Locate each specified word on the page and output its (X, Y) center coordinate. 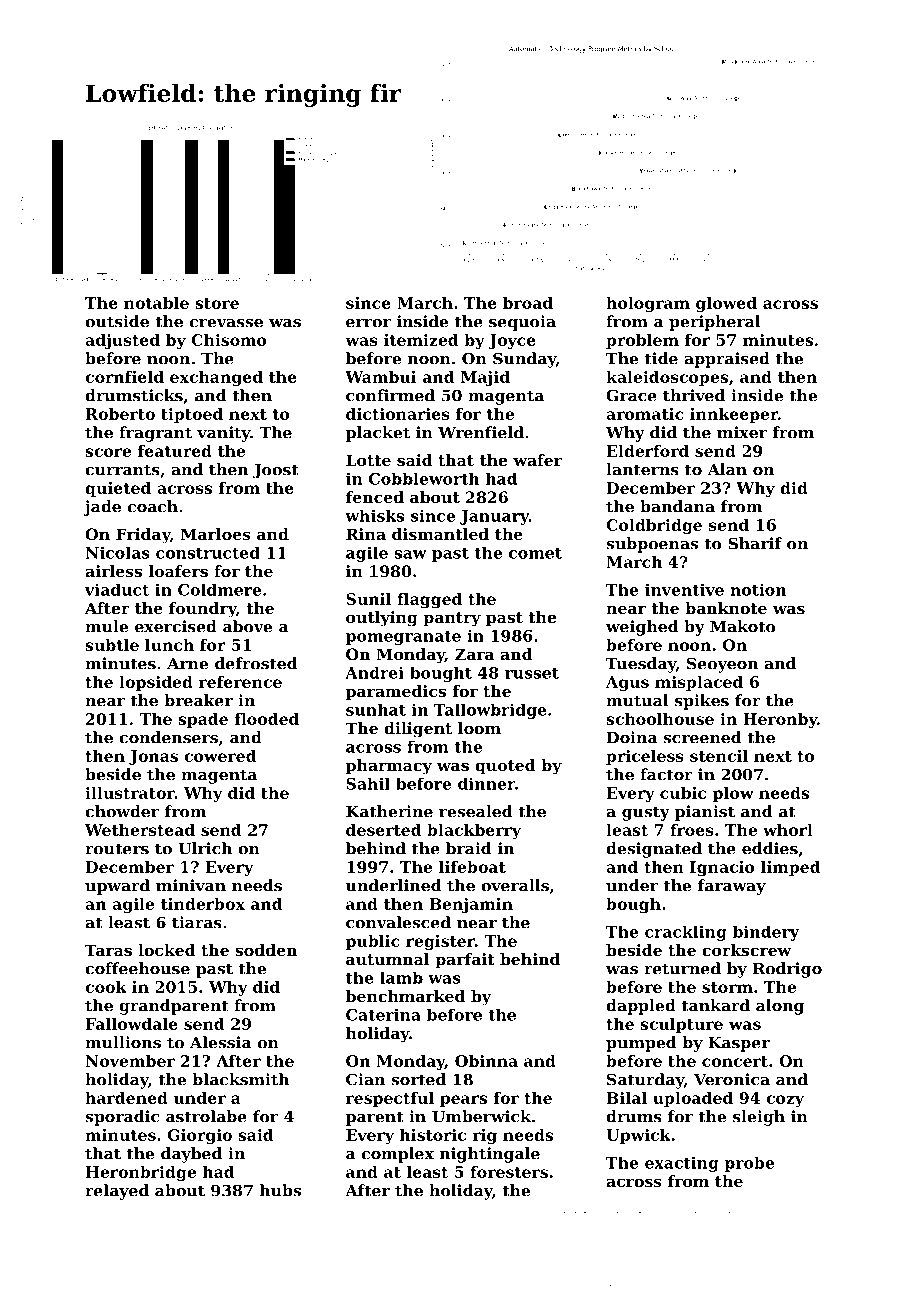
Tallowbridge (490, 711)
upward (117, 887)
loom (479, 728)
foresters (509, 1172)
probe (749, 1164)
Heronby (780, 720)
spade (203, 720)
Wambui (380, 377)
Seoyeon (722, 665)
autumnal (388, 959)
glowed (726, 304)
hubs (280, 1190)
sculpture (681, 1025)
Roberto (120, 414)
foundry (202, 610)
